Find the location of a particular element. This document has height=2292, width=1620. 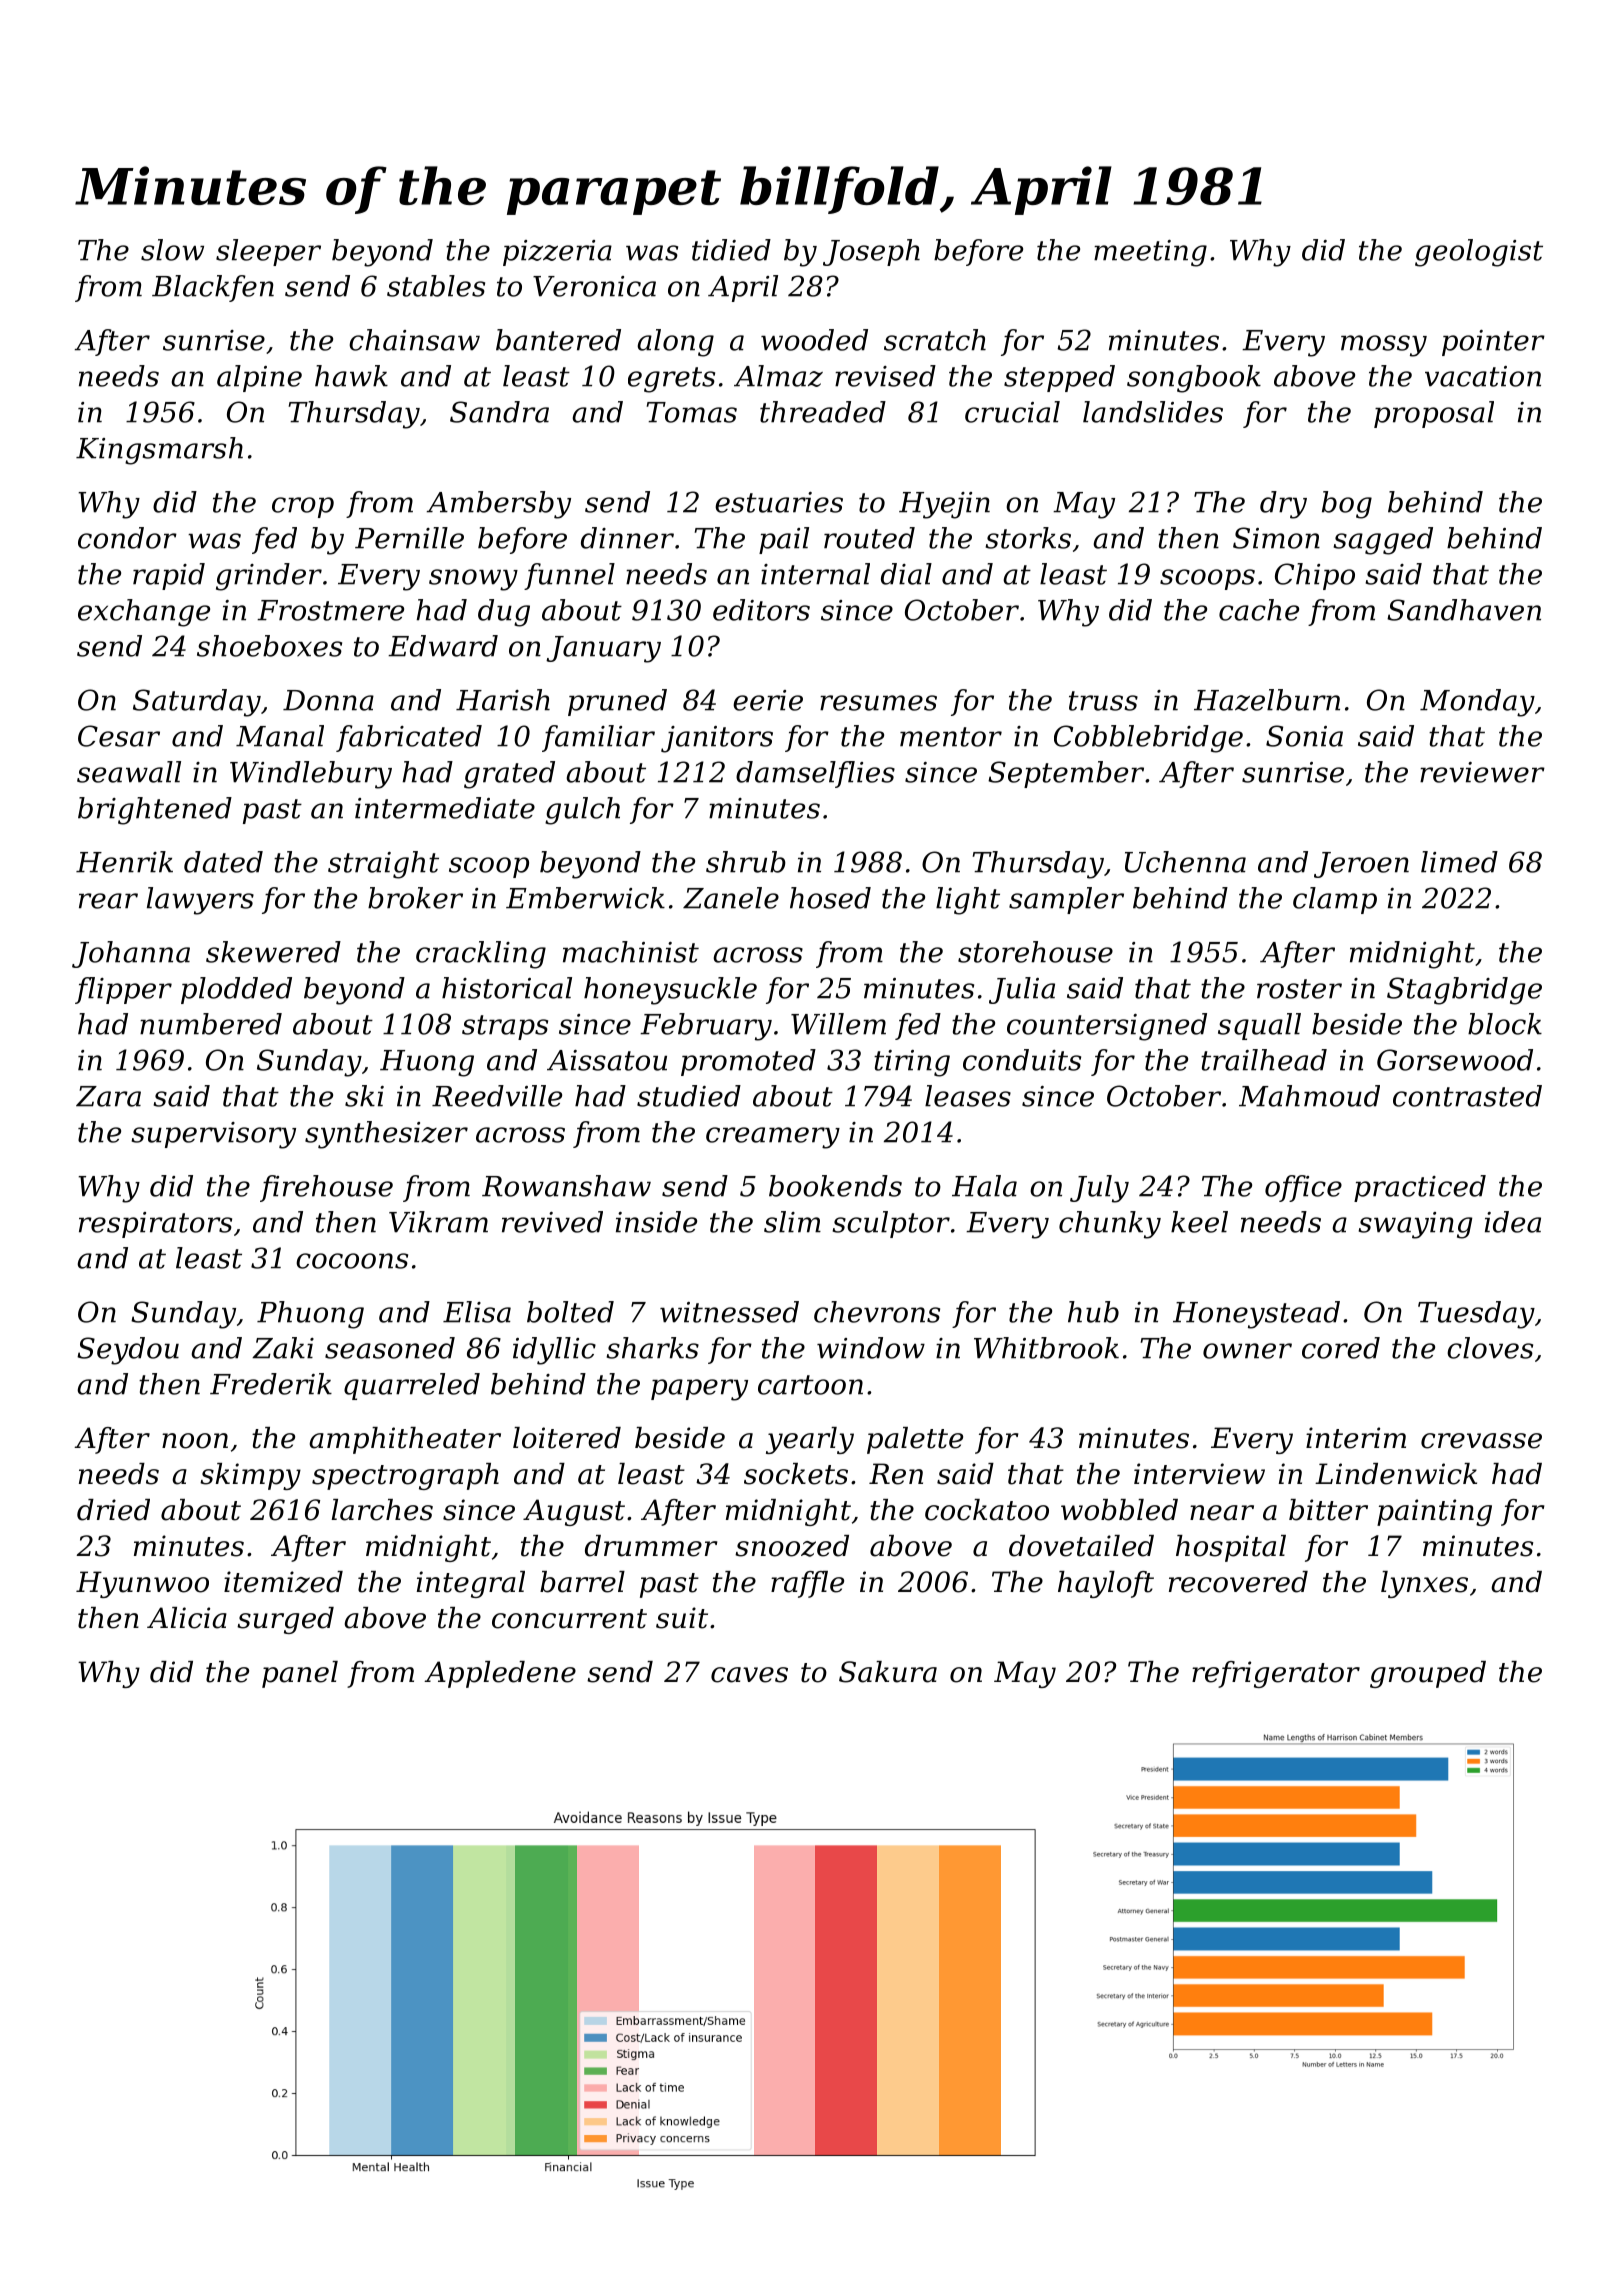

lawyers is located at coordinates (200, 901).
